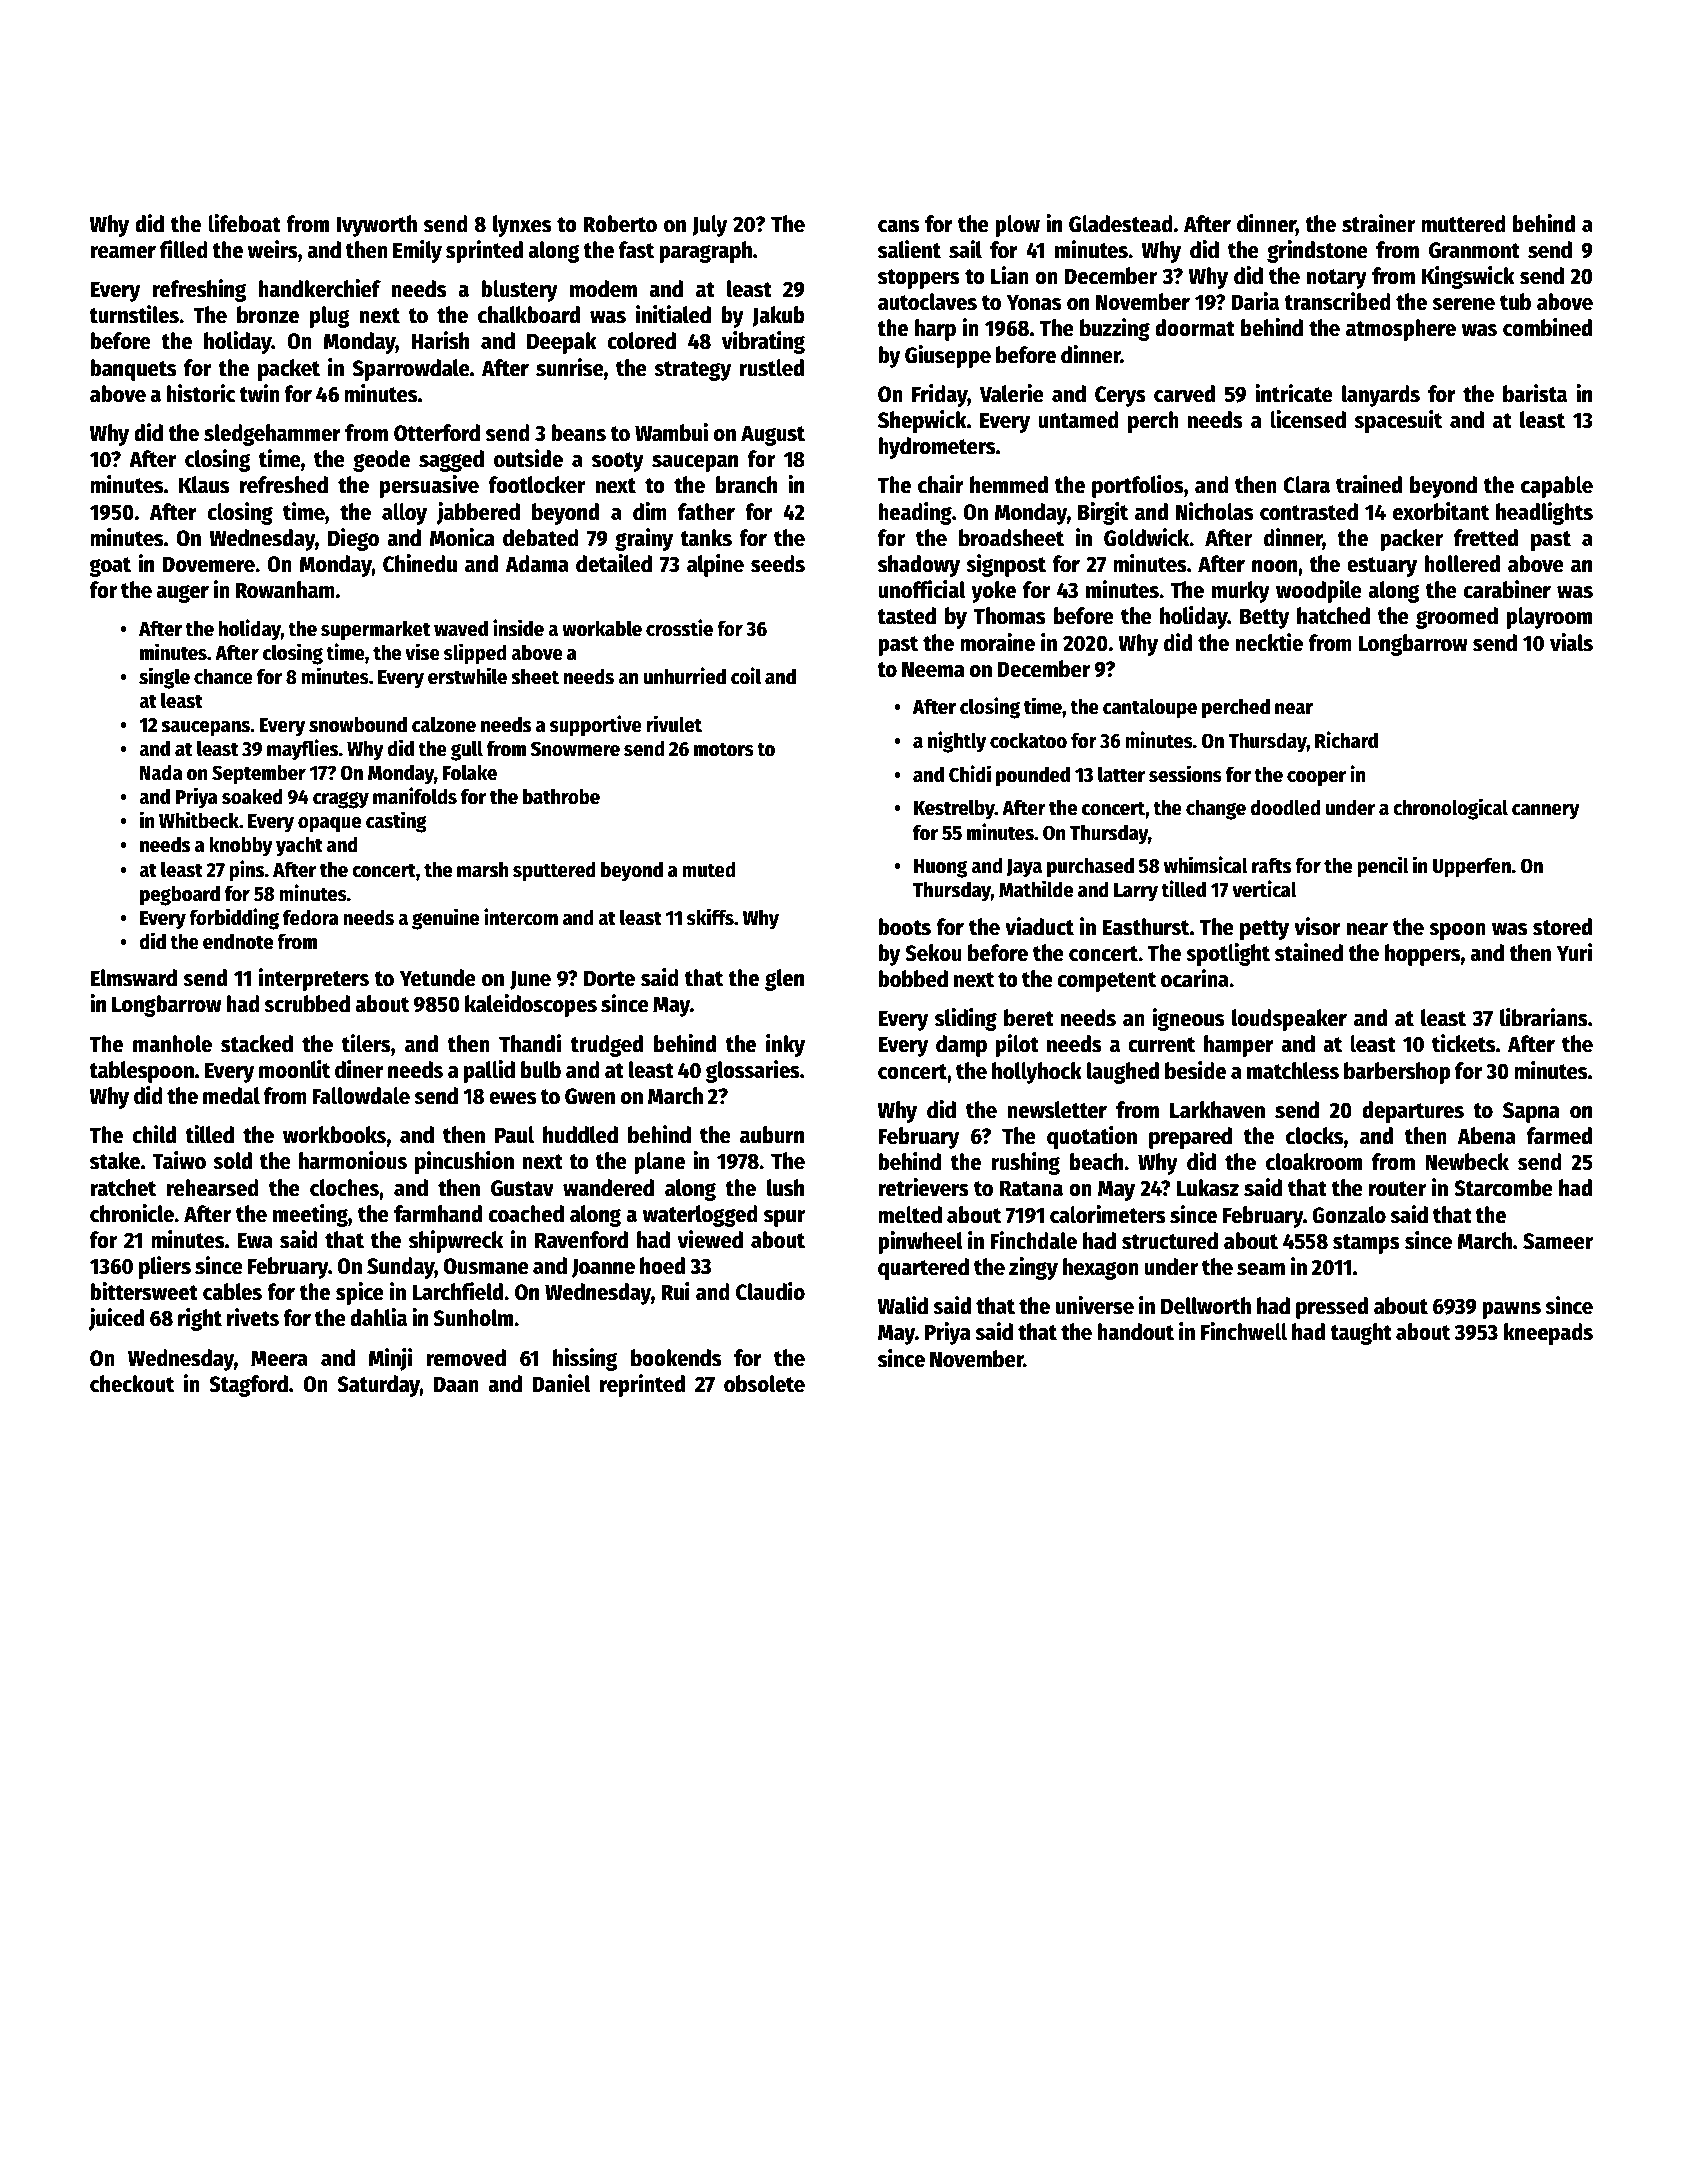 This page has width=1683, height=2178. Describe the element at coordinates (1548, 1334) in the page. I see `kneepads` at that location.
